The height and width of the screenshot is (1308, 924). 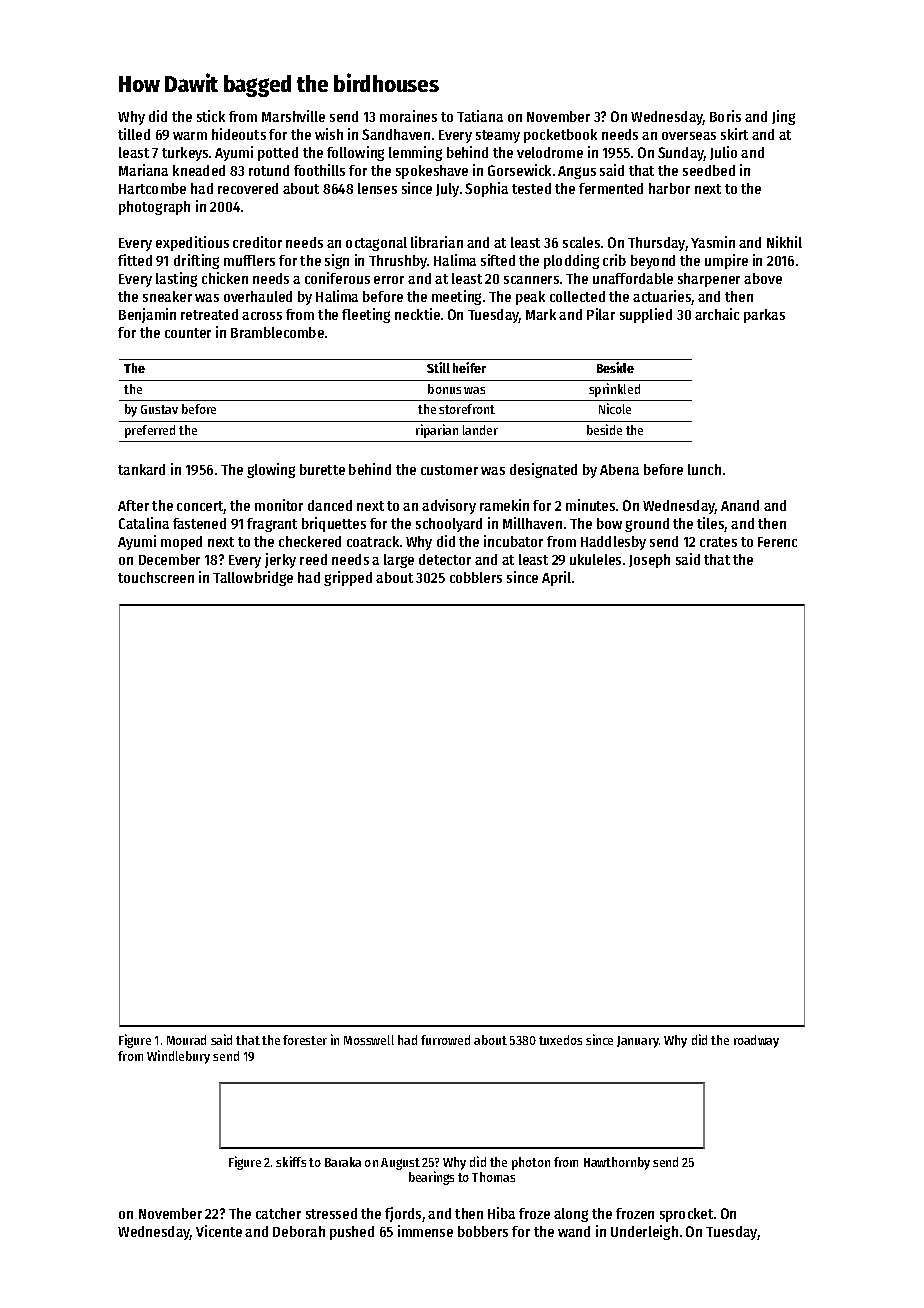 I want to click on Vicente, so click(x=219, y=1231).
